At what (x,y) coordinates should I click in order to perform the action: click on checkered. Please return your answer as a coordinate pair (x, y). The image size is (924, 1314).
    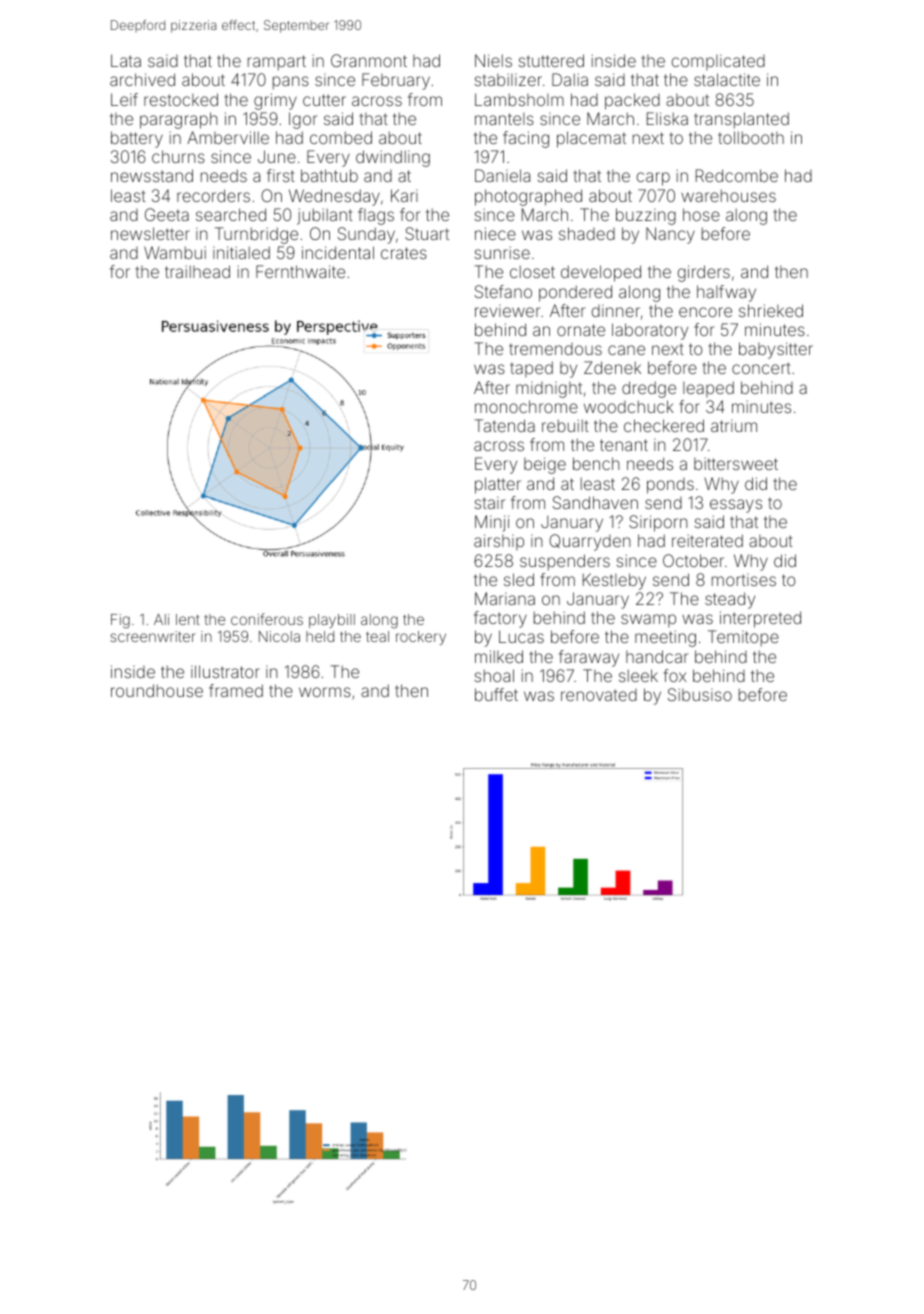
    Looking at the image, I should click on (664, 425).
